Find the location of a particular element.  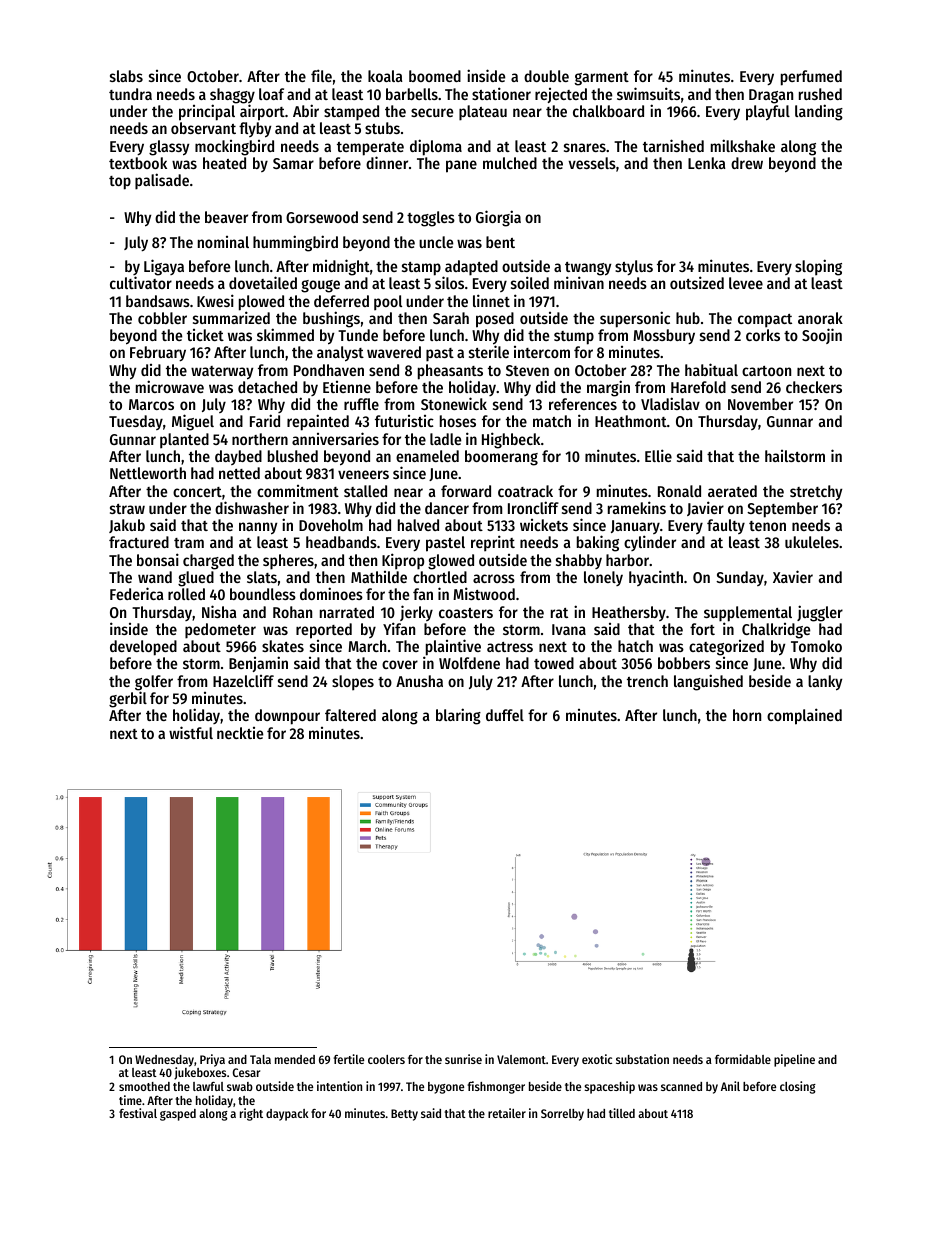

formidable is located at coordinates (743, 1059).
